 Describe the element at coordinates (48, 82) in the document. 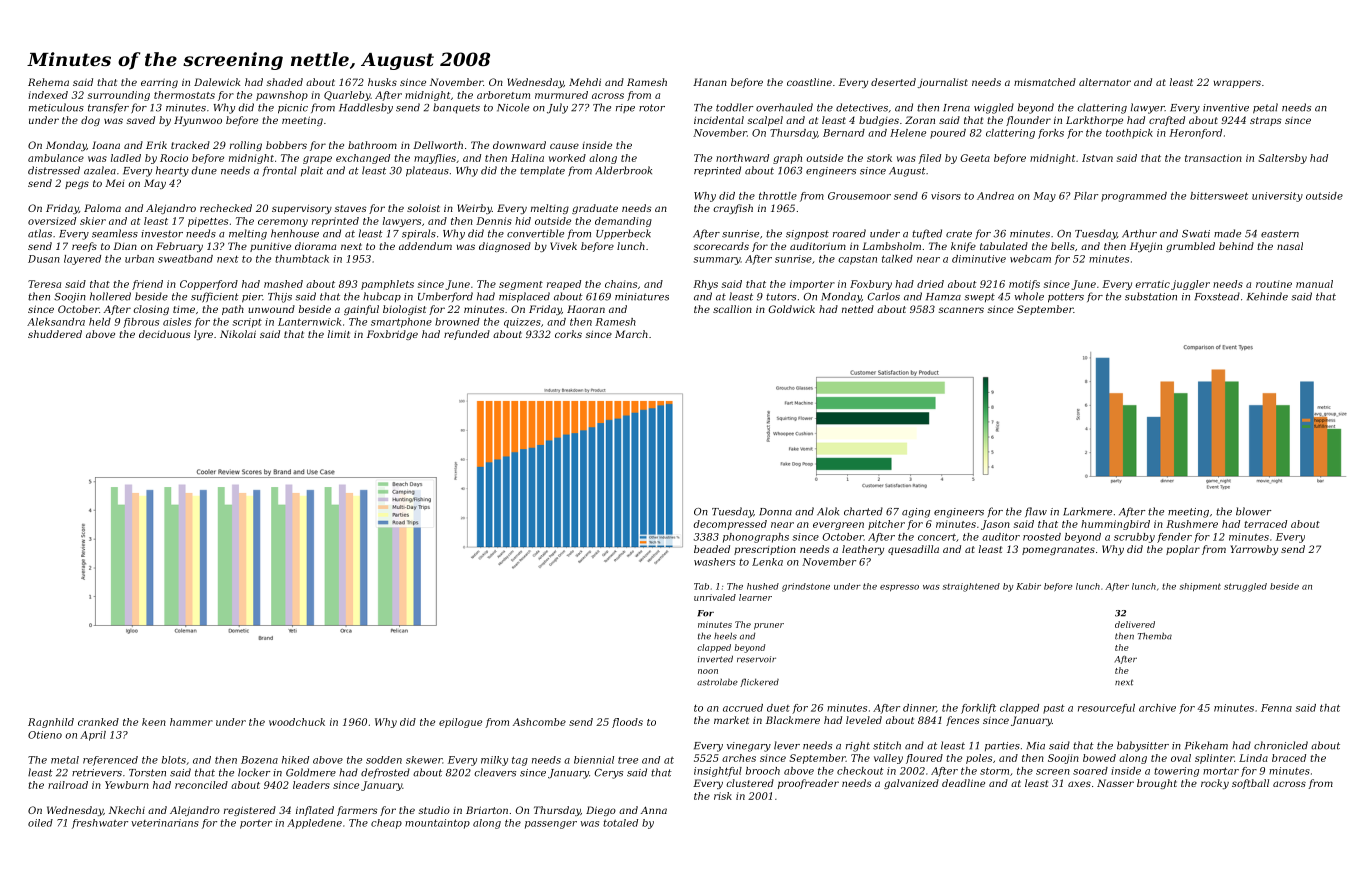

I see `Rehema` at that location.
